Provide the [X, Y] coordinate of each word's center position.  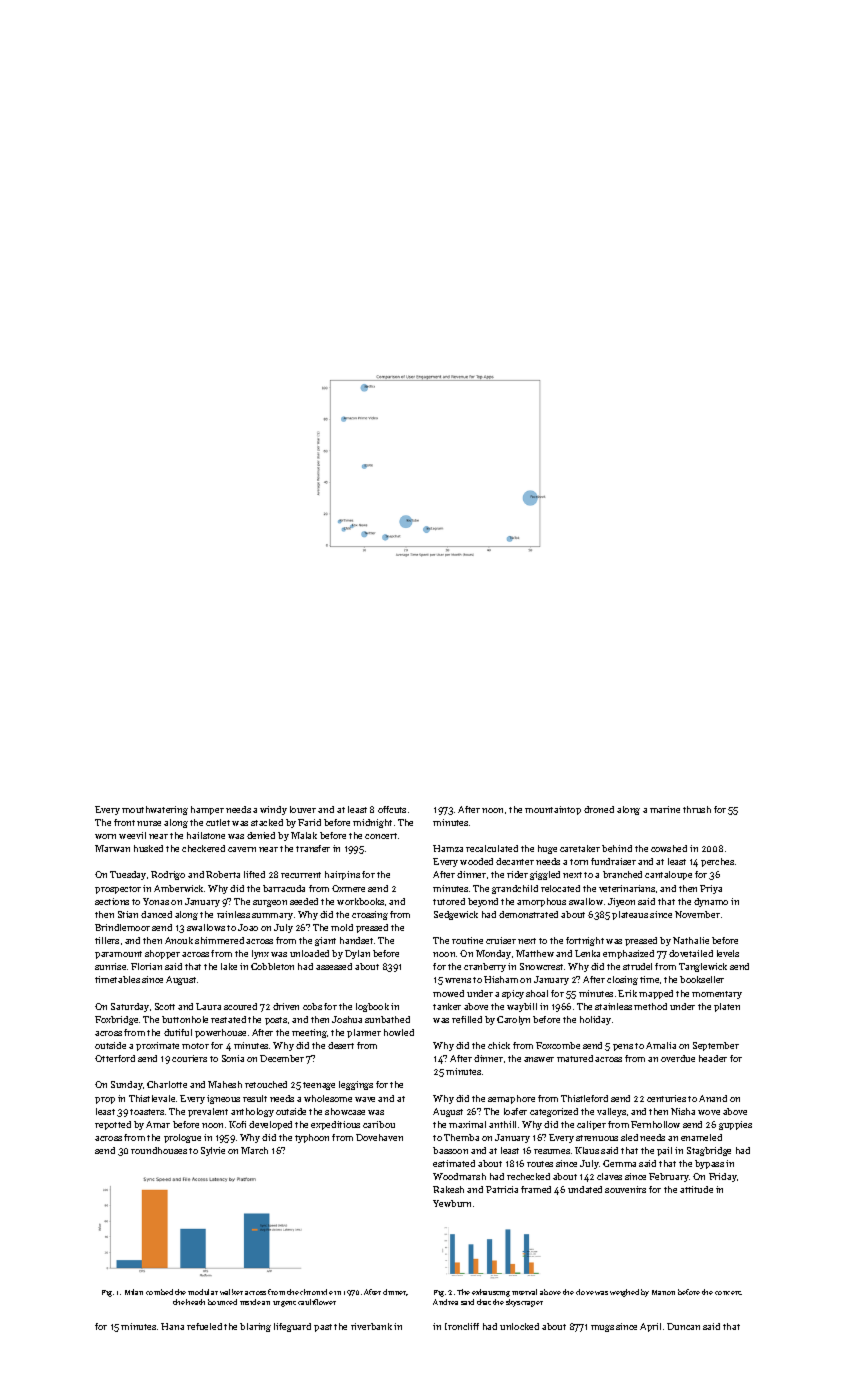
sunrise [110, 966]
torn [579, 862]
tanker [447, 1006]
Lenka [587, 953]
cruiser [501, 940]
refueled [204, 1326]
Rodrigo [168, 875]
